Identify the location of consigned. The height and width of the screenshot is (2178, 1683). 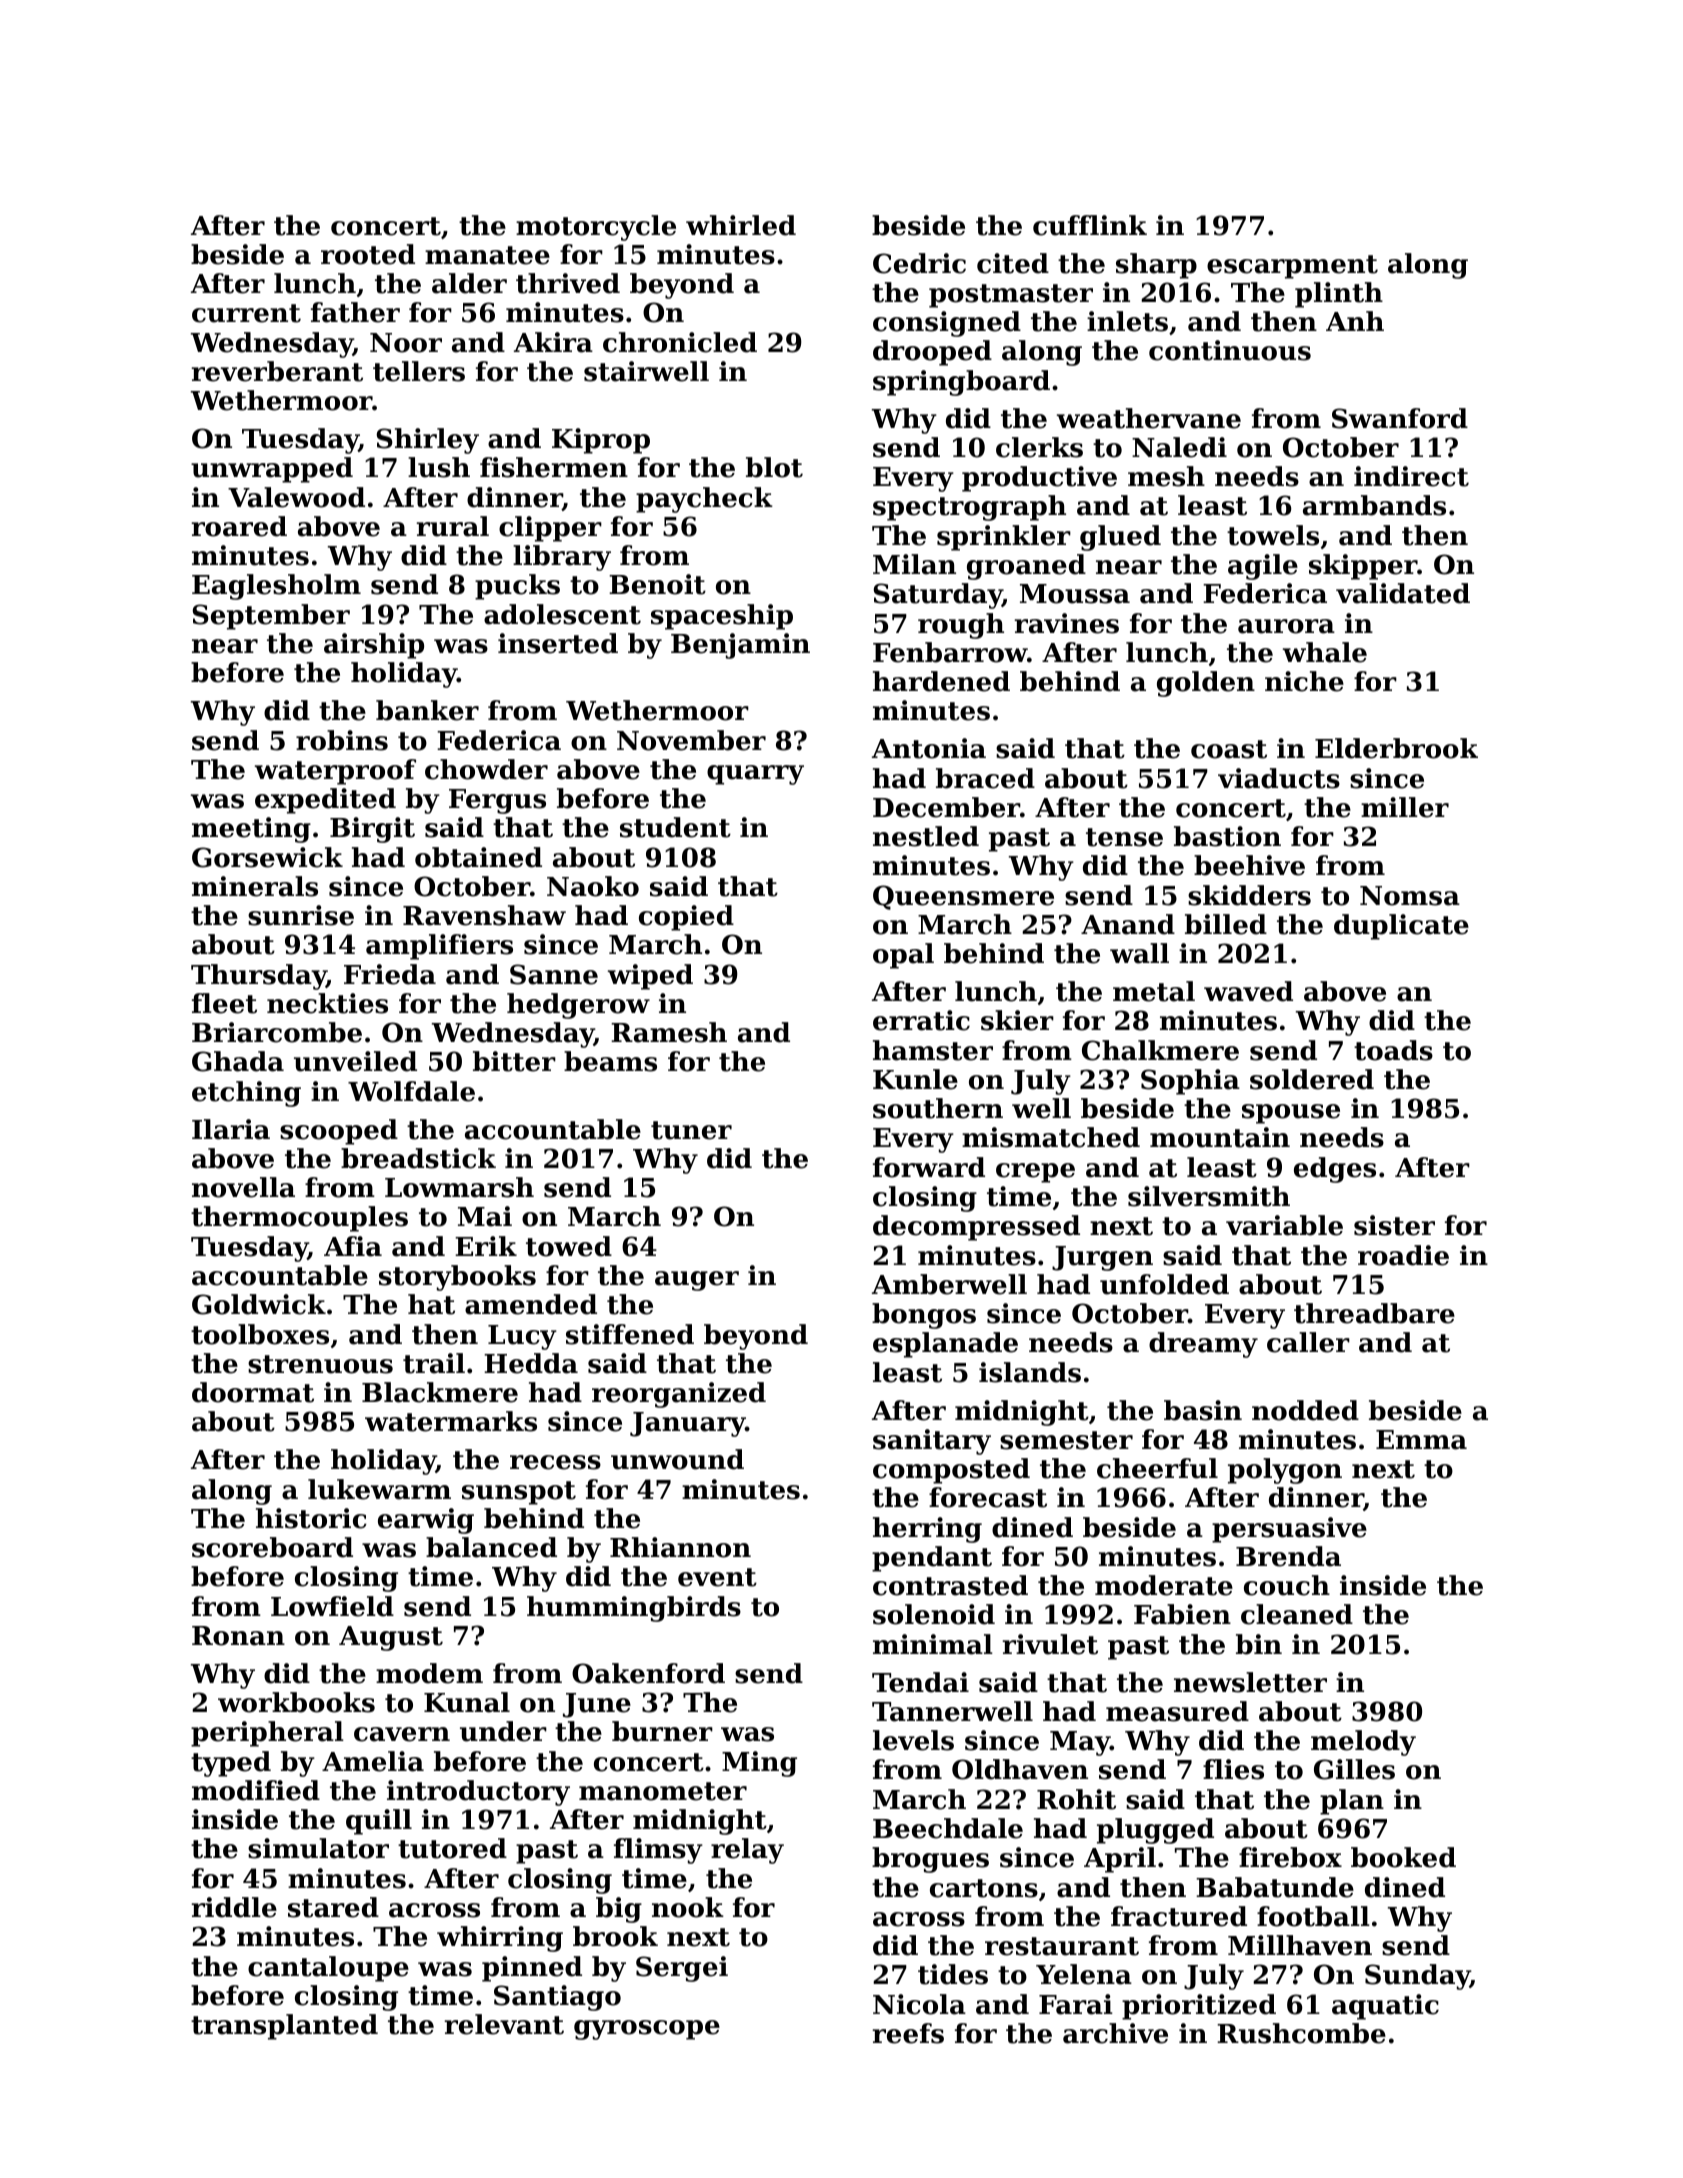
(947, 324).
